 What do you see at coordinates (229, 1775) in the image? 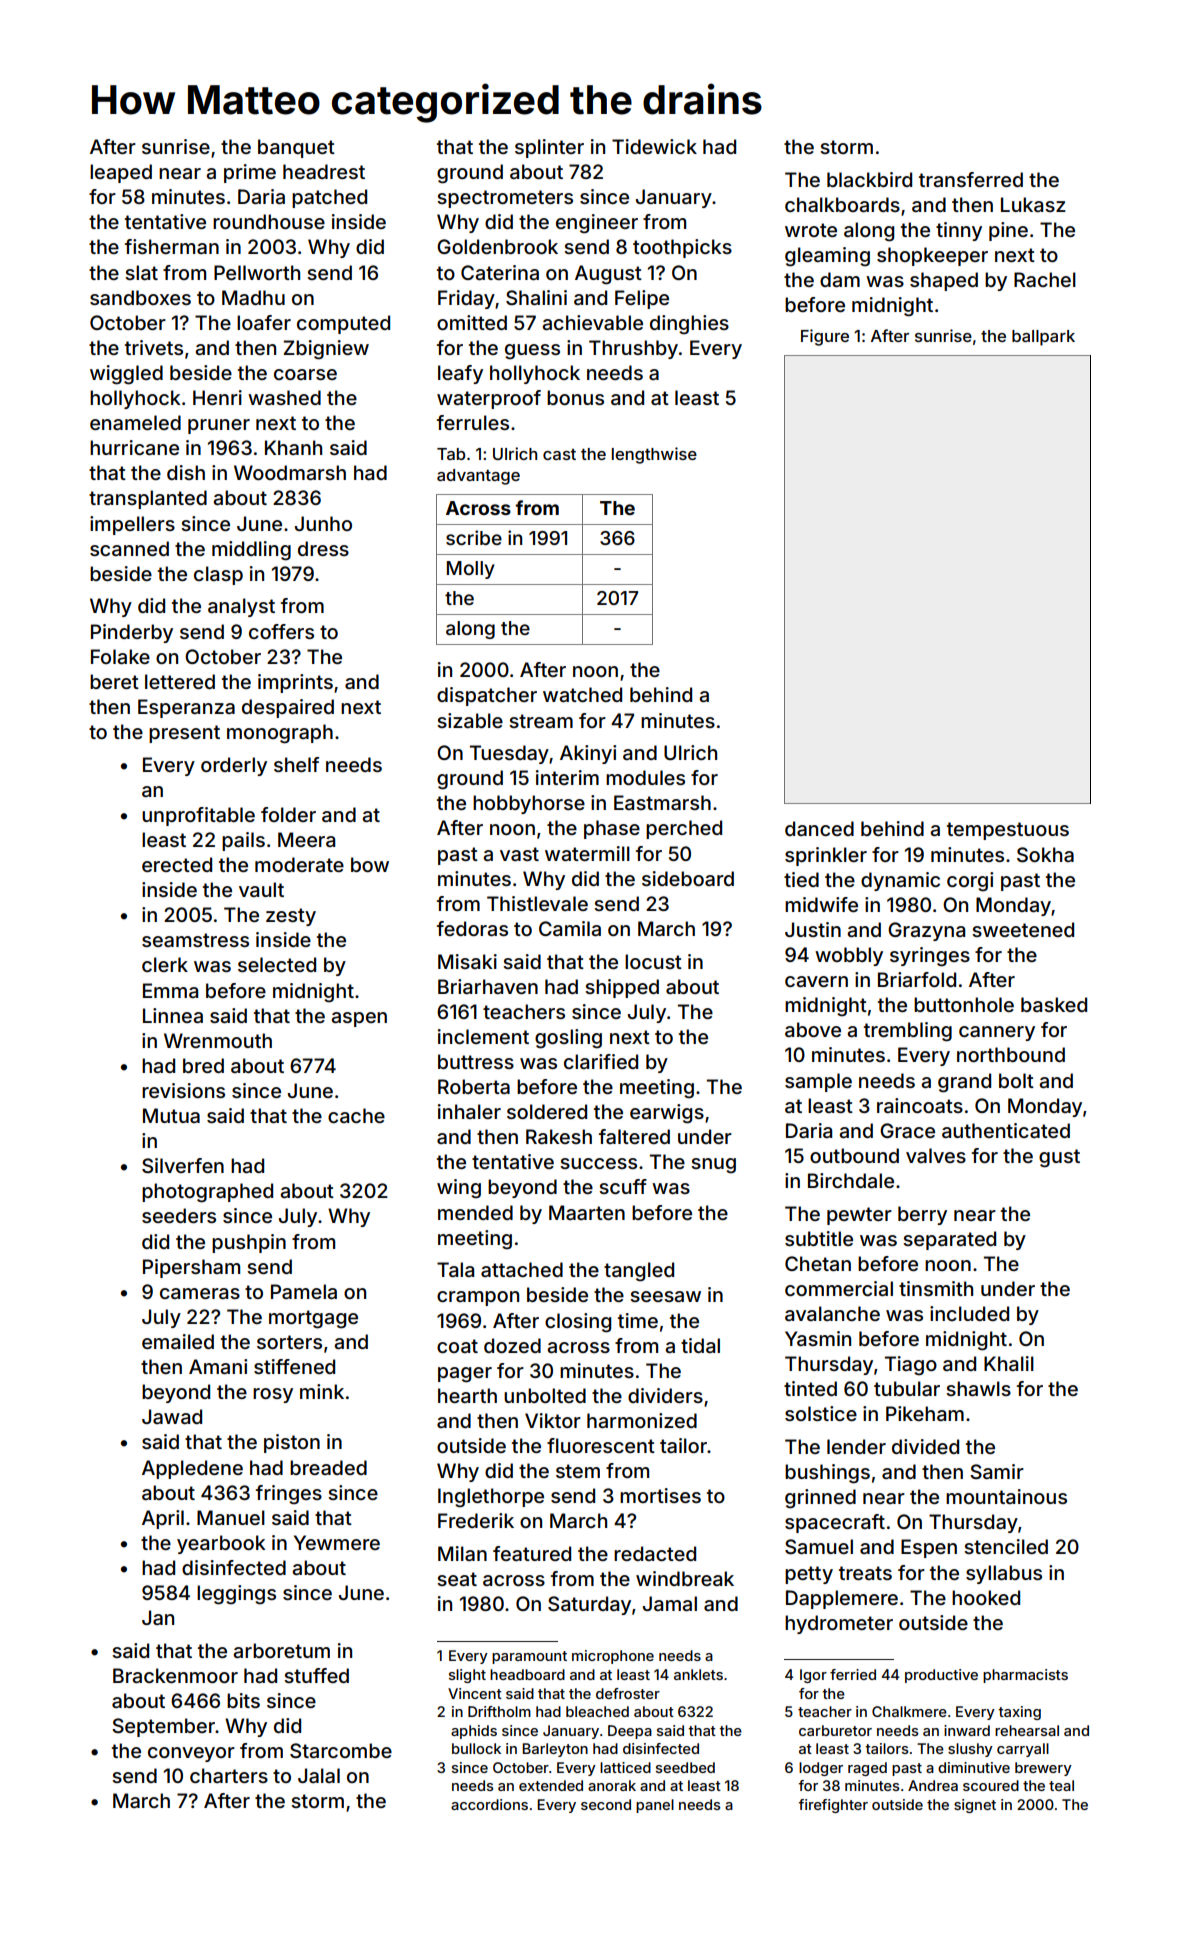
I see `charters` at bounding box center [229, 1775].
